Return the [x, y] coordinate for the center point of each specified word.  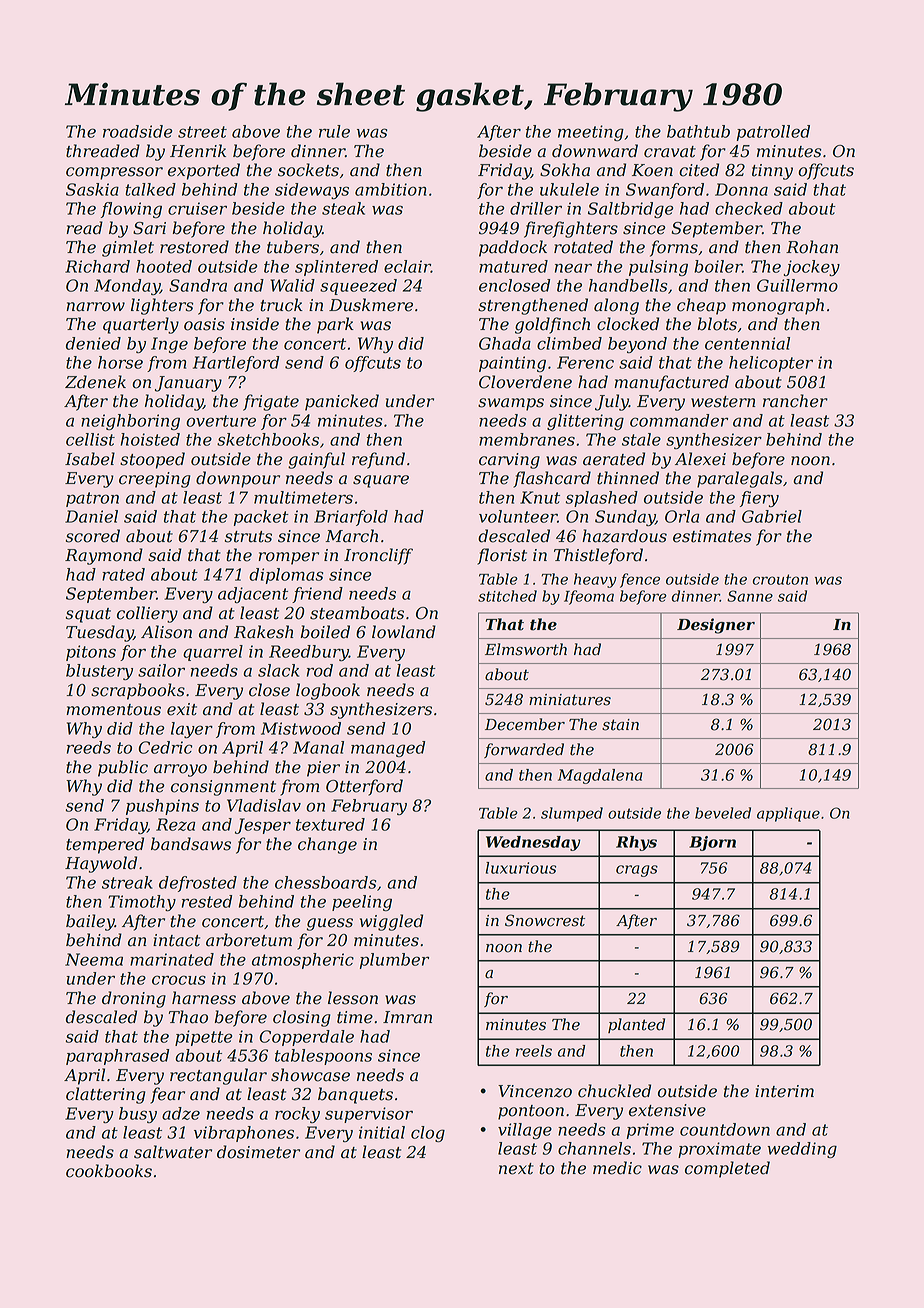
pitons [91, 653]
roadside [138, 131]
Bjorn [712, 843]
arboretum [249, 940]
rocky [297, 1115]
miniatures [570, 700]
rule [334, 131]
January [188, 384]
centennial [747, 343]
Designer [716, 626]
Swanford [665, 191]
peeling [362, 903]
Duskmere [371, 305]
